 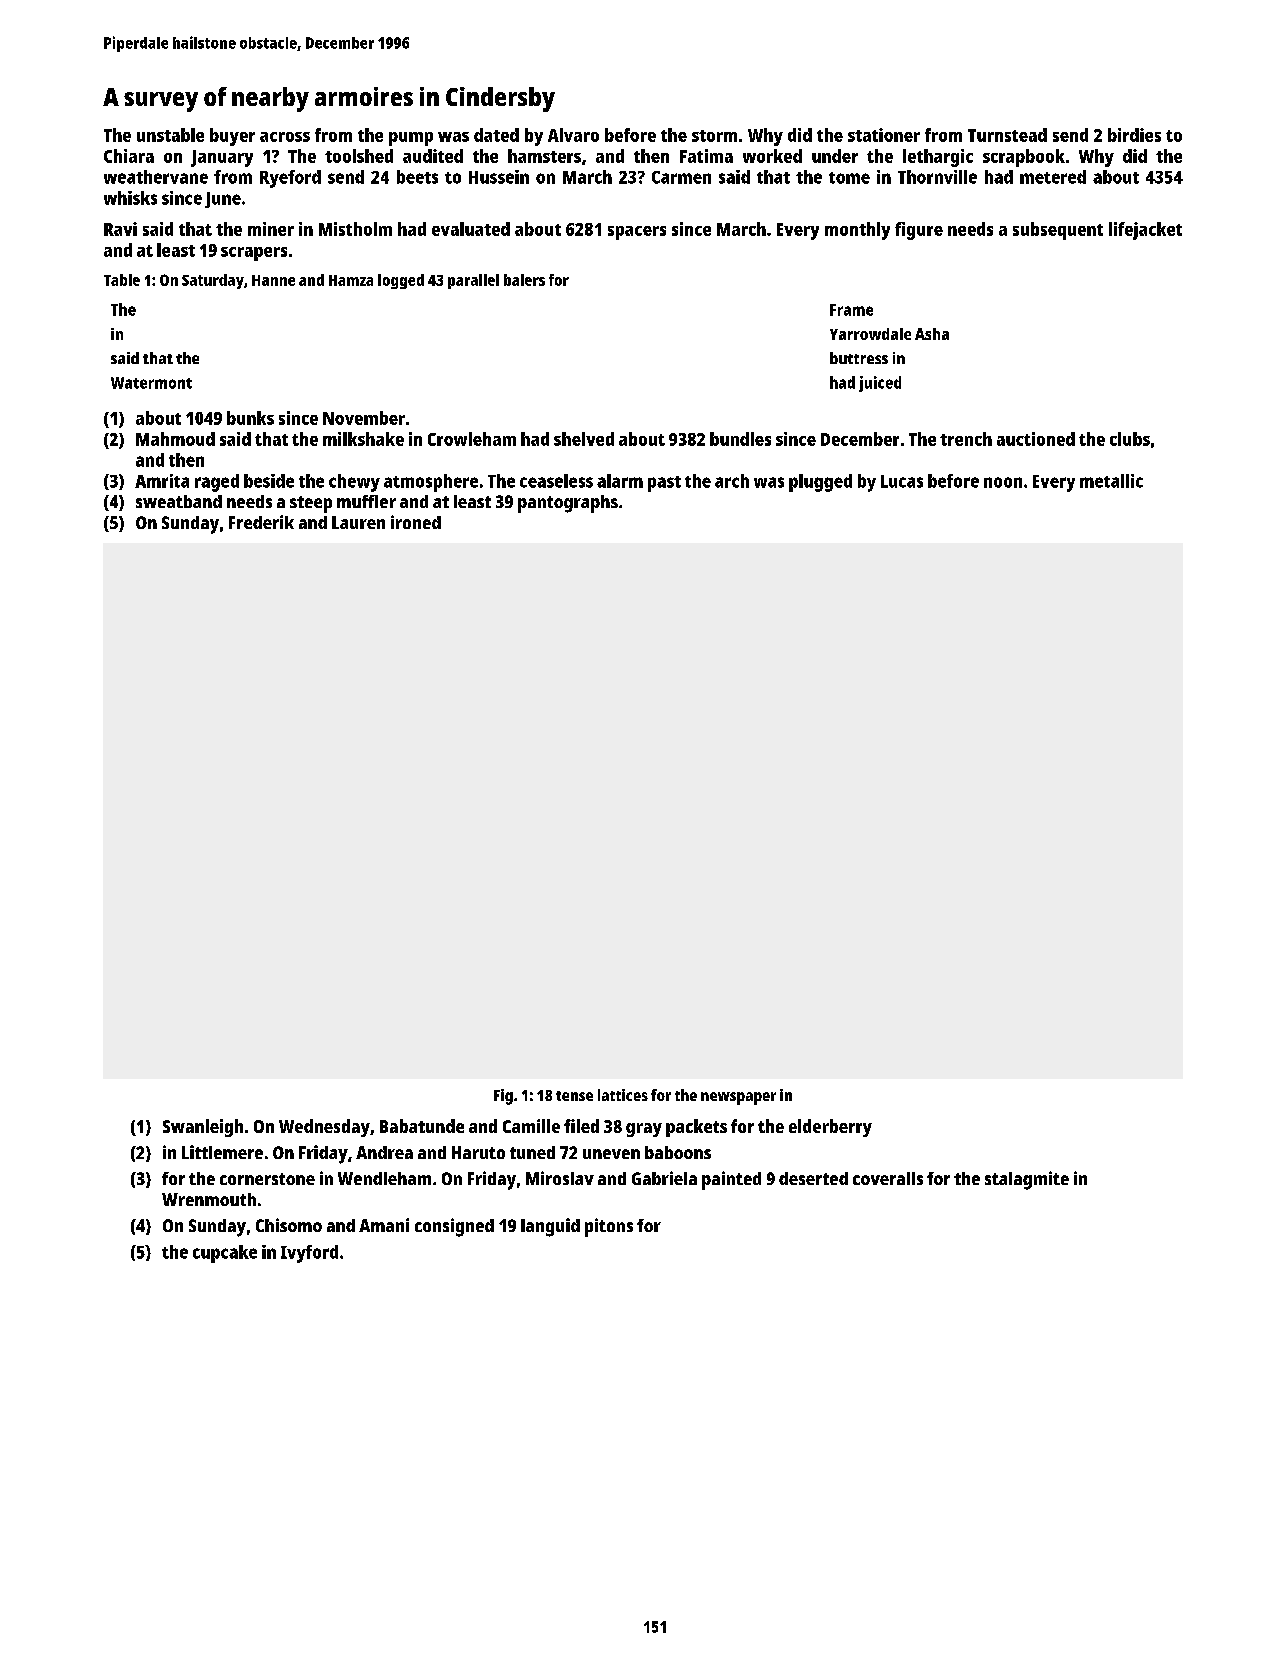 What do you see at coordinates (1003, 482) in the document?
I see `noon` at bounding box center [1003, 482].
